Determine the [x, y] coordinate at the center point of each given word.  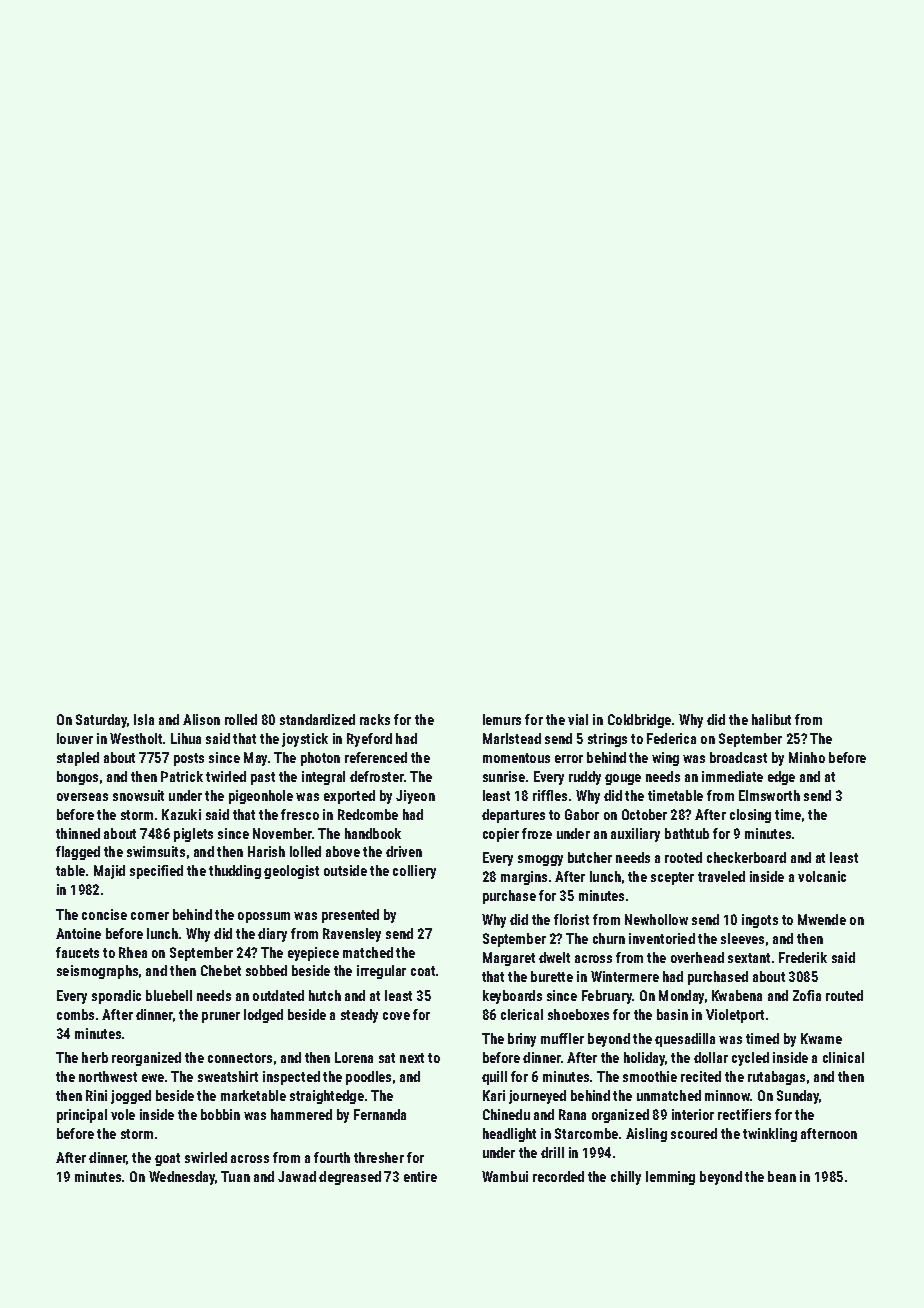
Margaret [509, 959]
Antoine [78, 933]
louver [75, 738]
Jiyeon [415, 797]
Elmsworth [769, 795]
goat [167, 1159]
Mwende [822, 919]
